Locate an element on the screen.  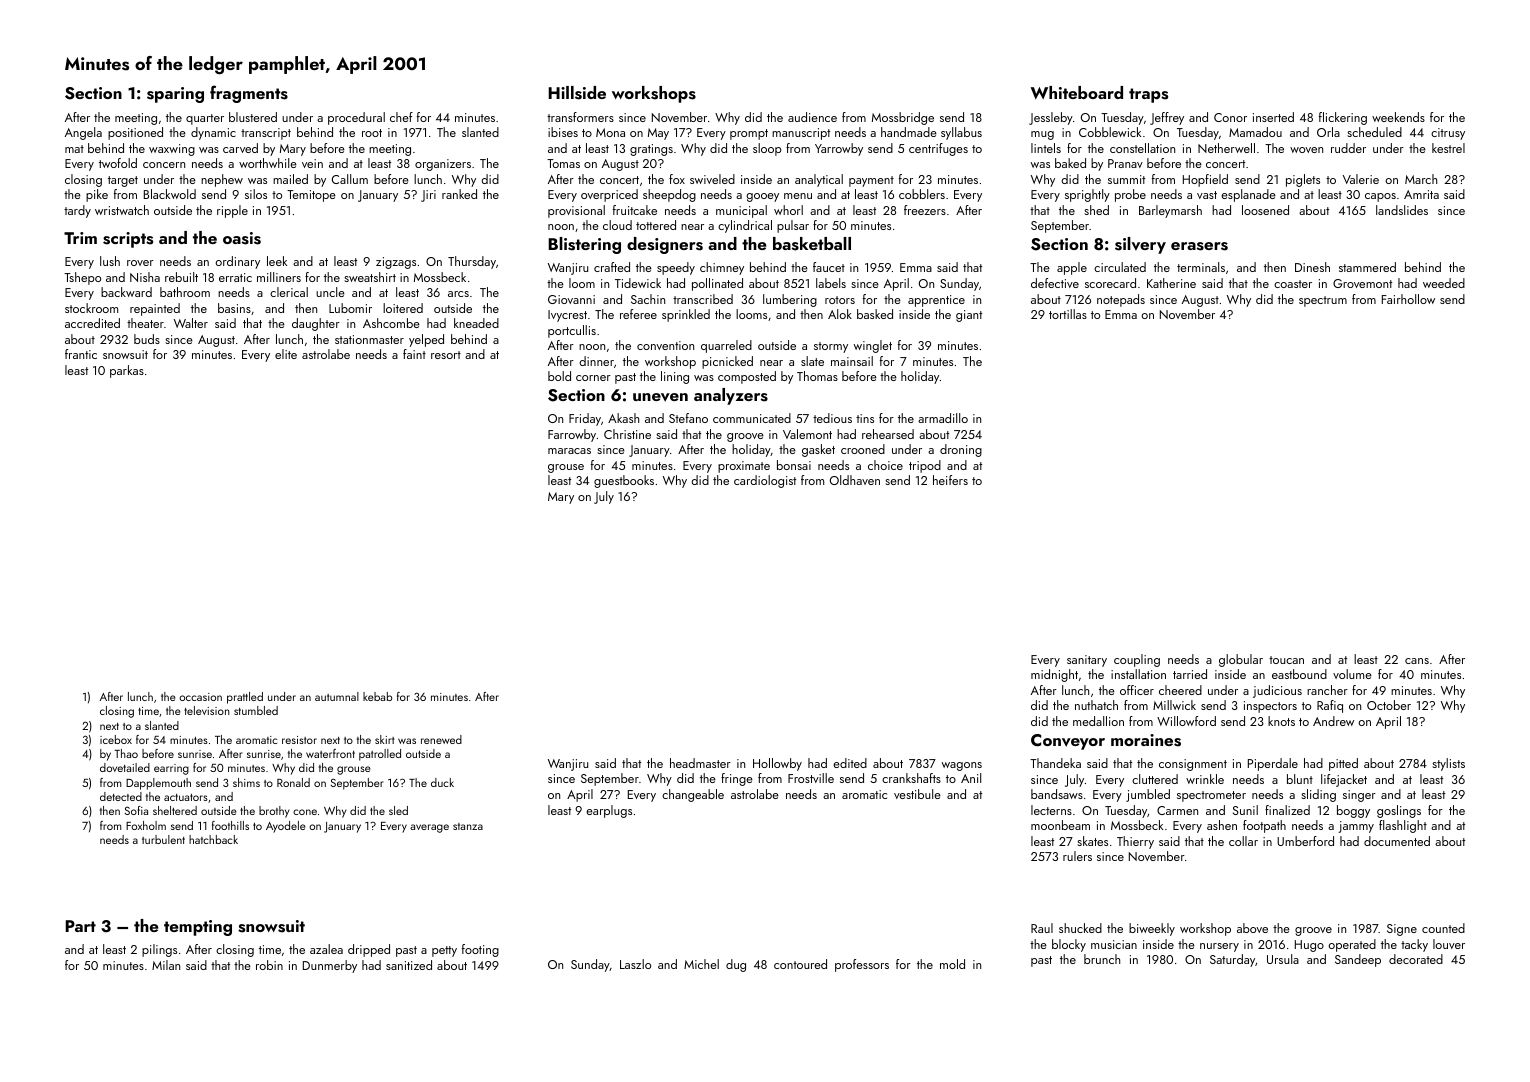
stanza is located at coordinates (468, 826).
